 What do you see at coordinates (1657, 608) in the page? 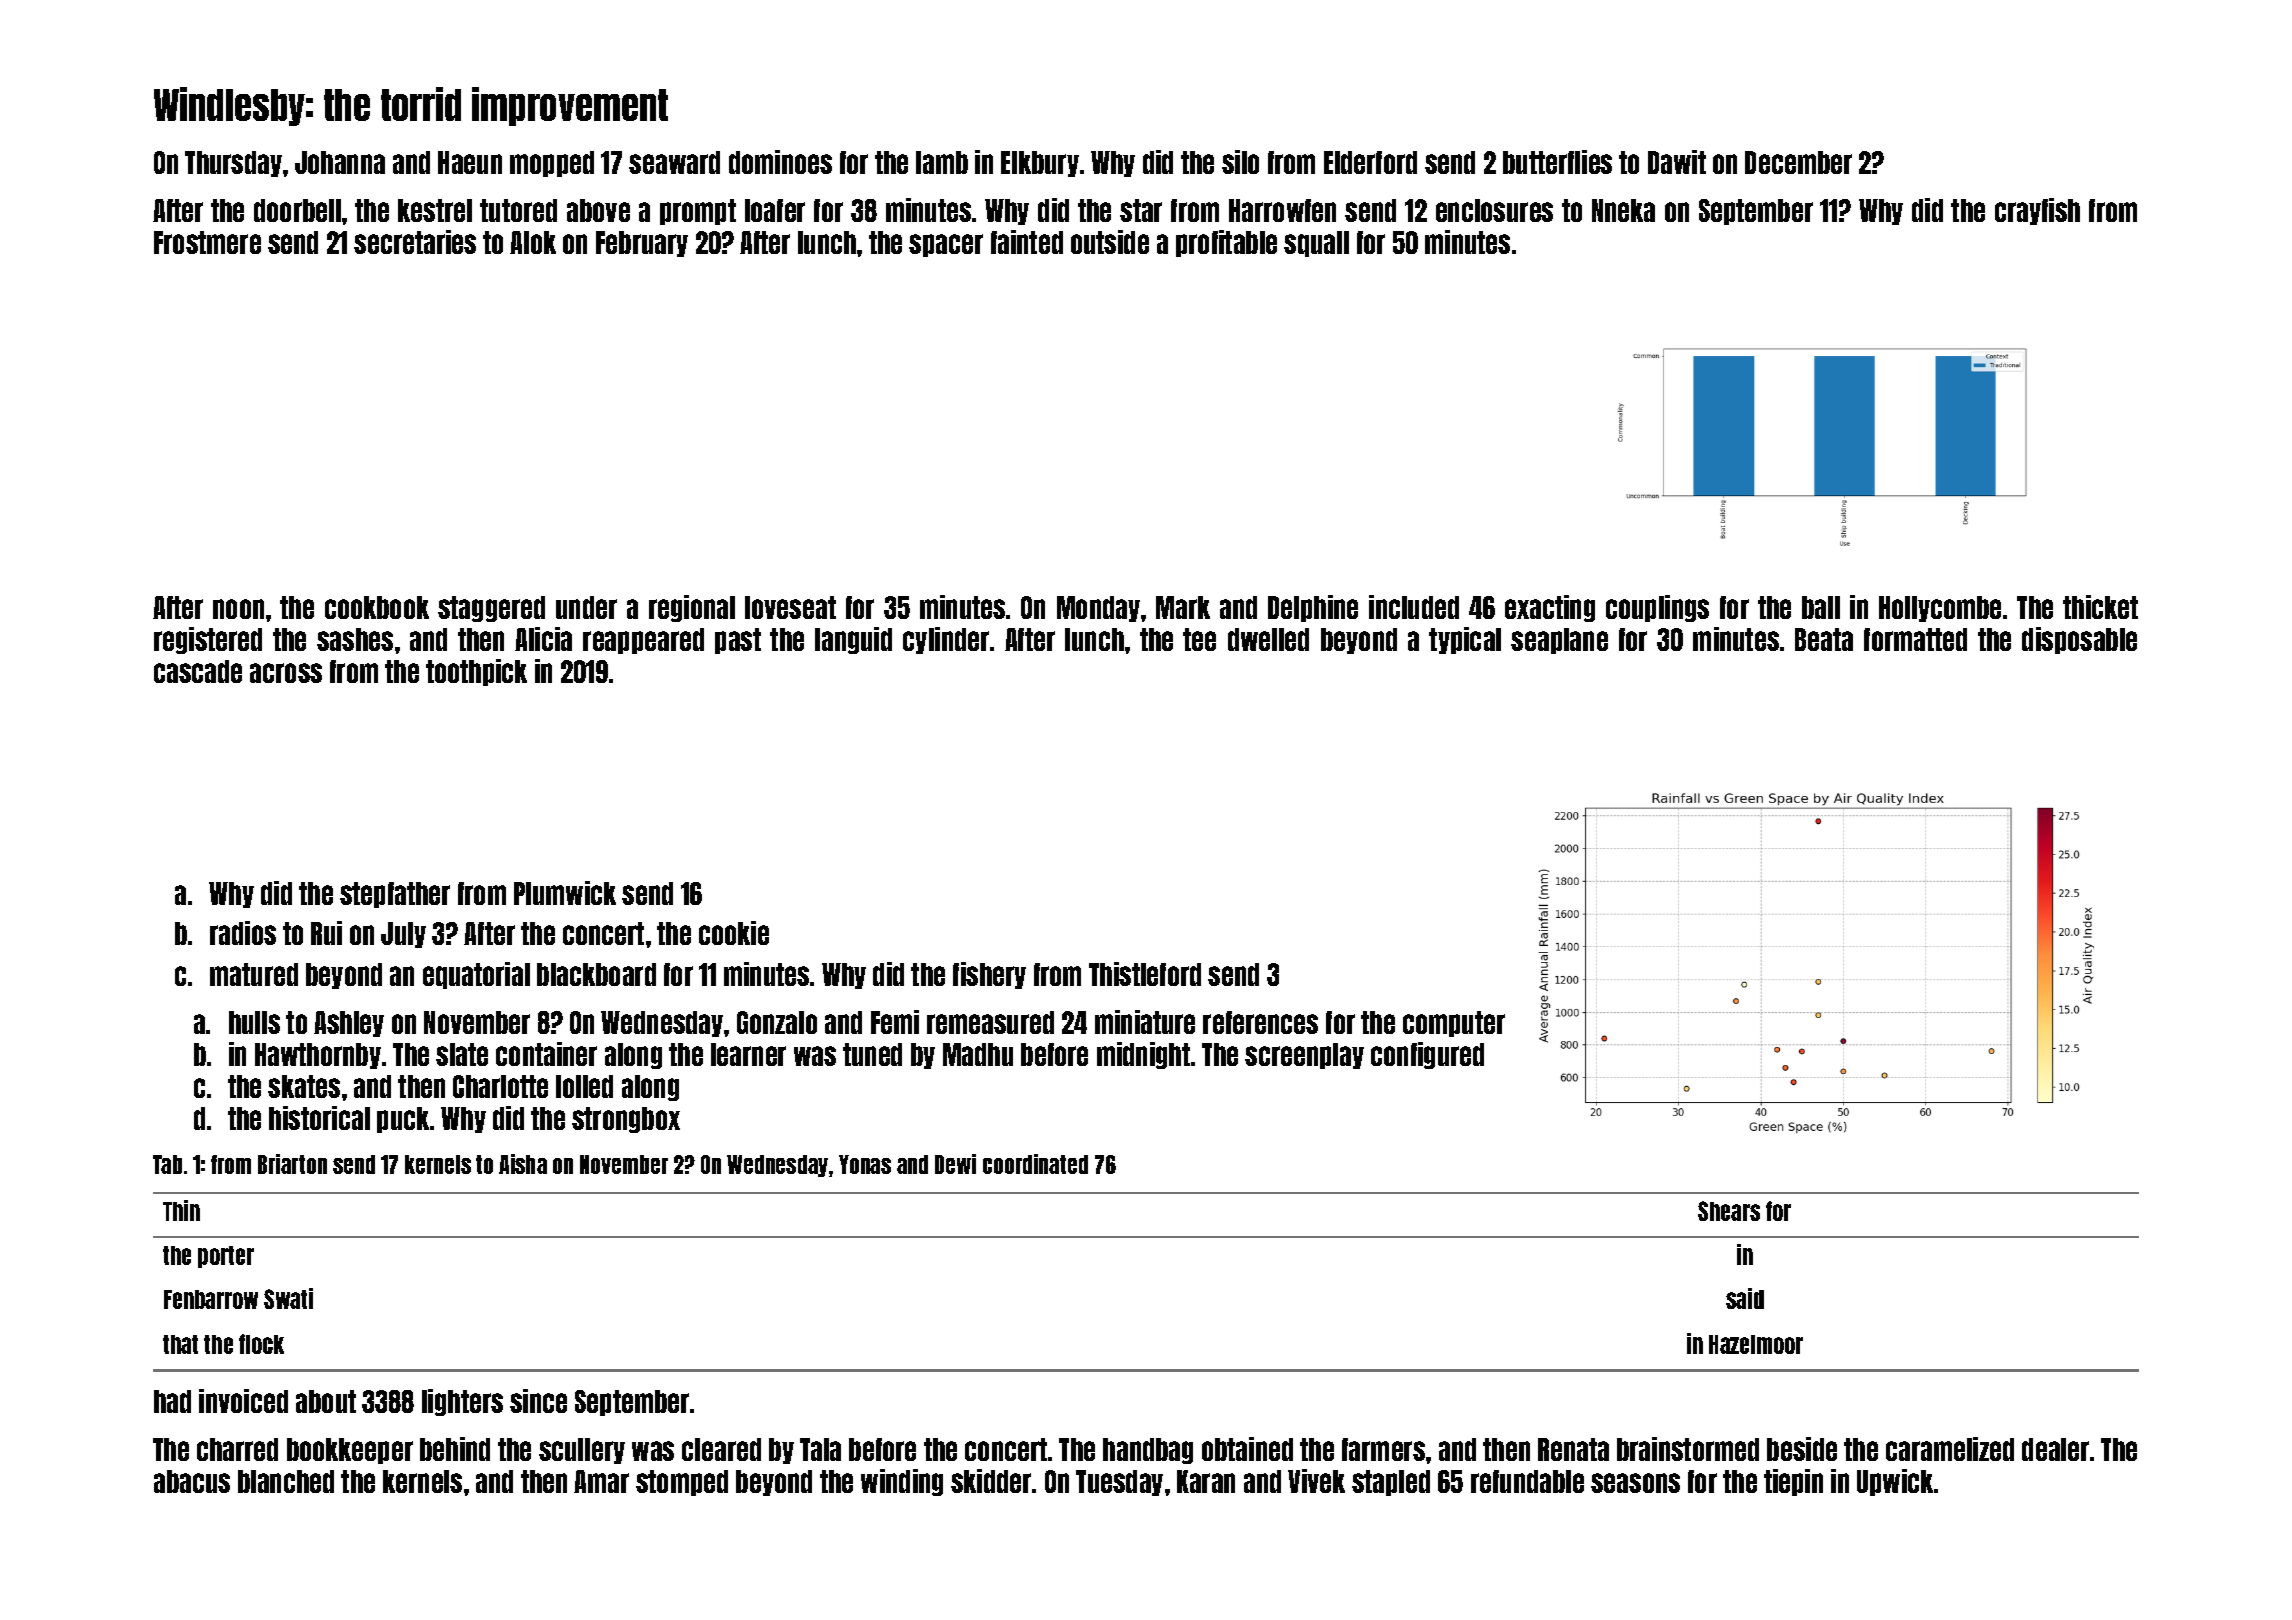
I see `couplings` at bounding box center [1657, 608].
